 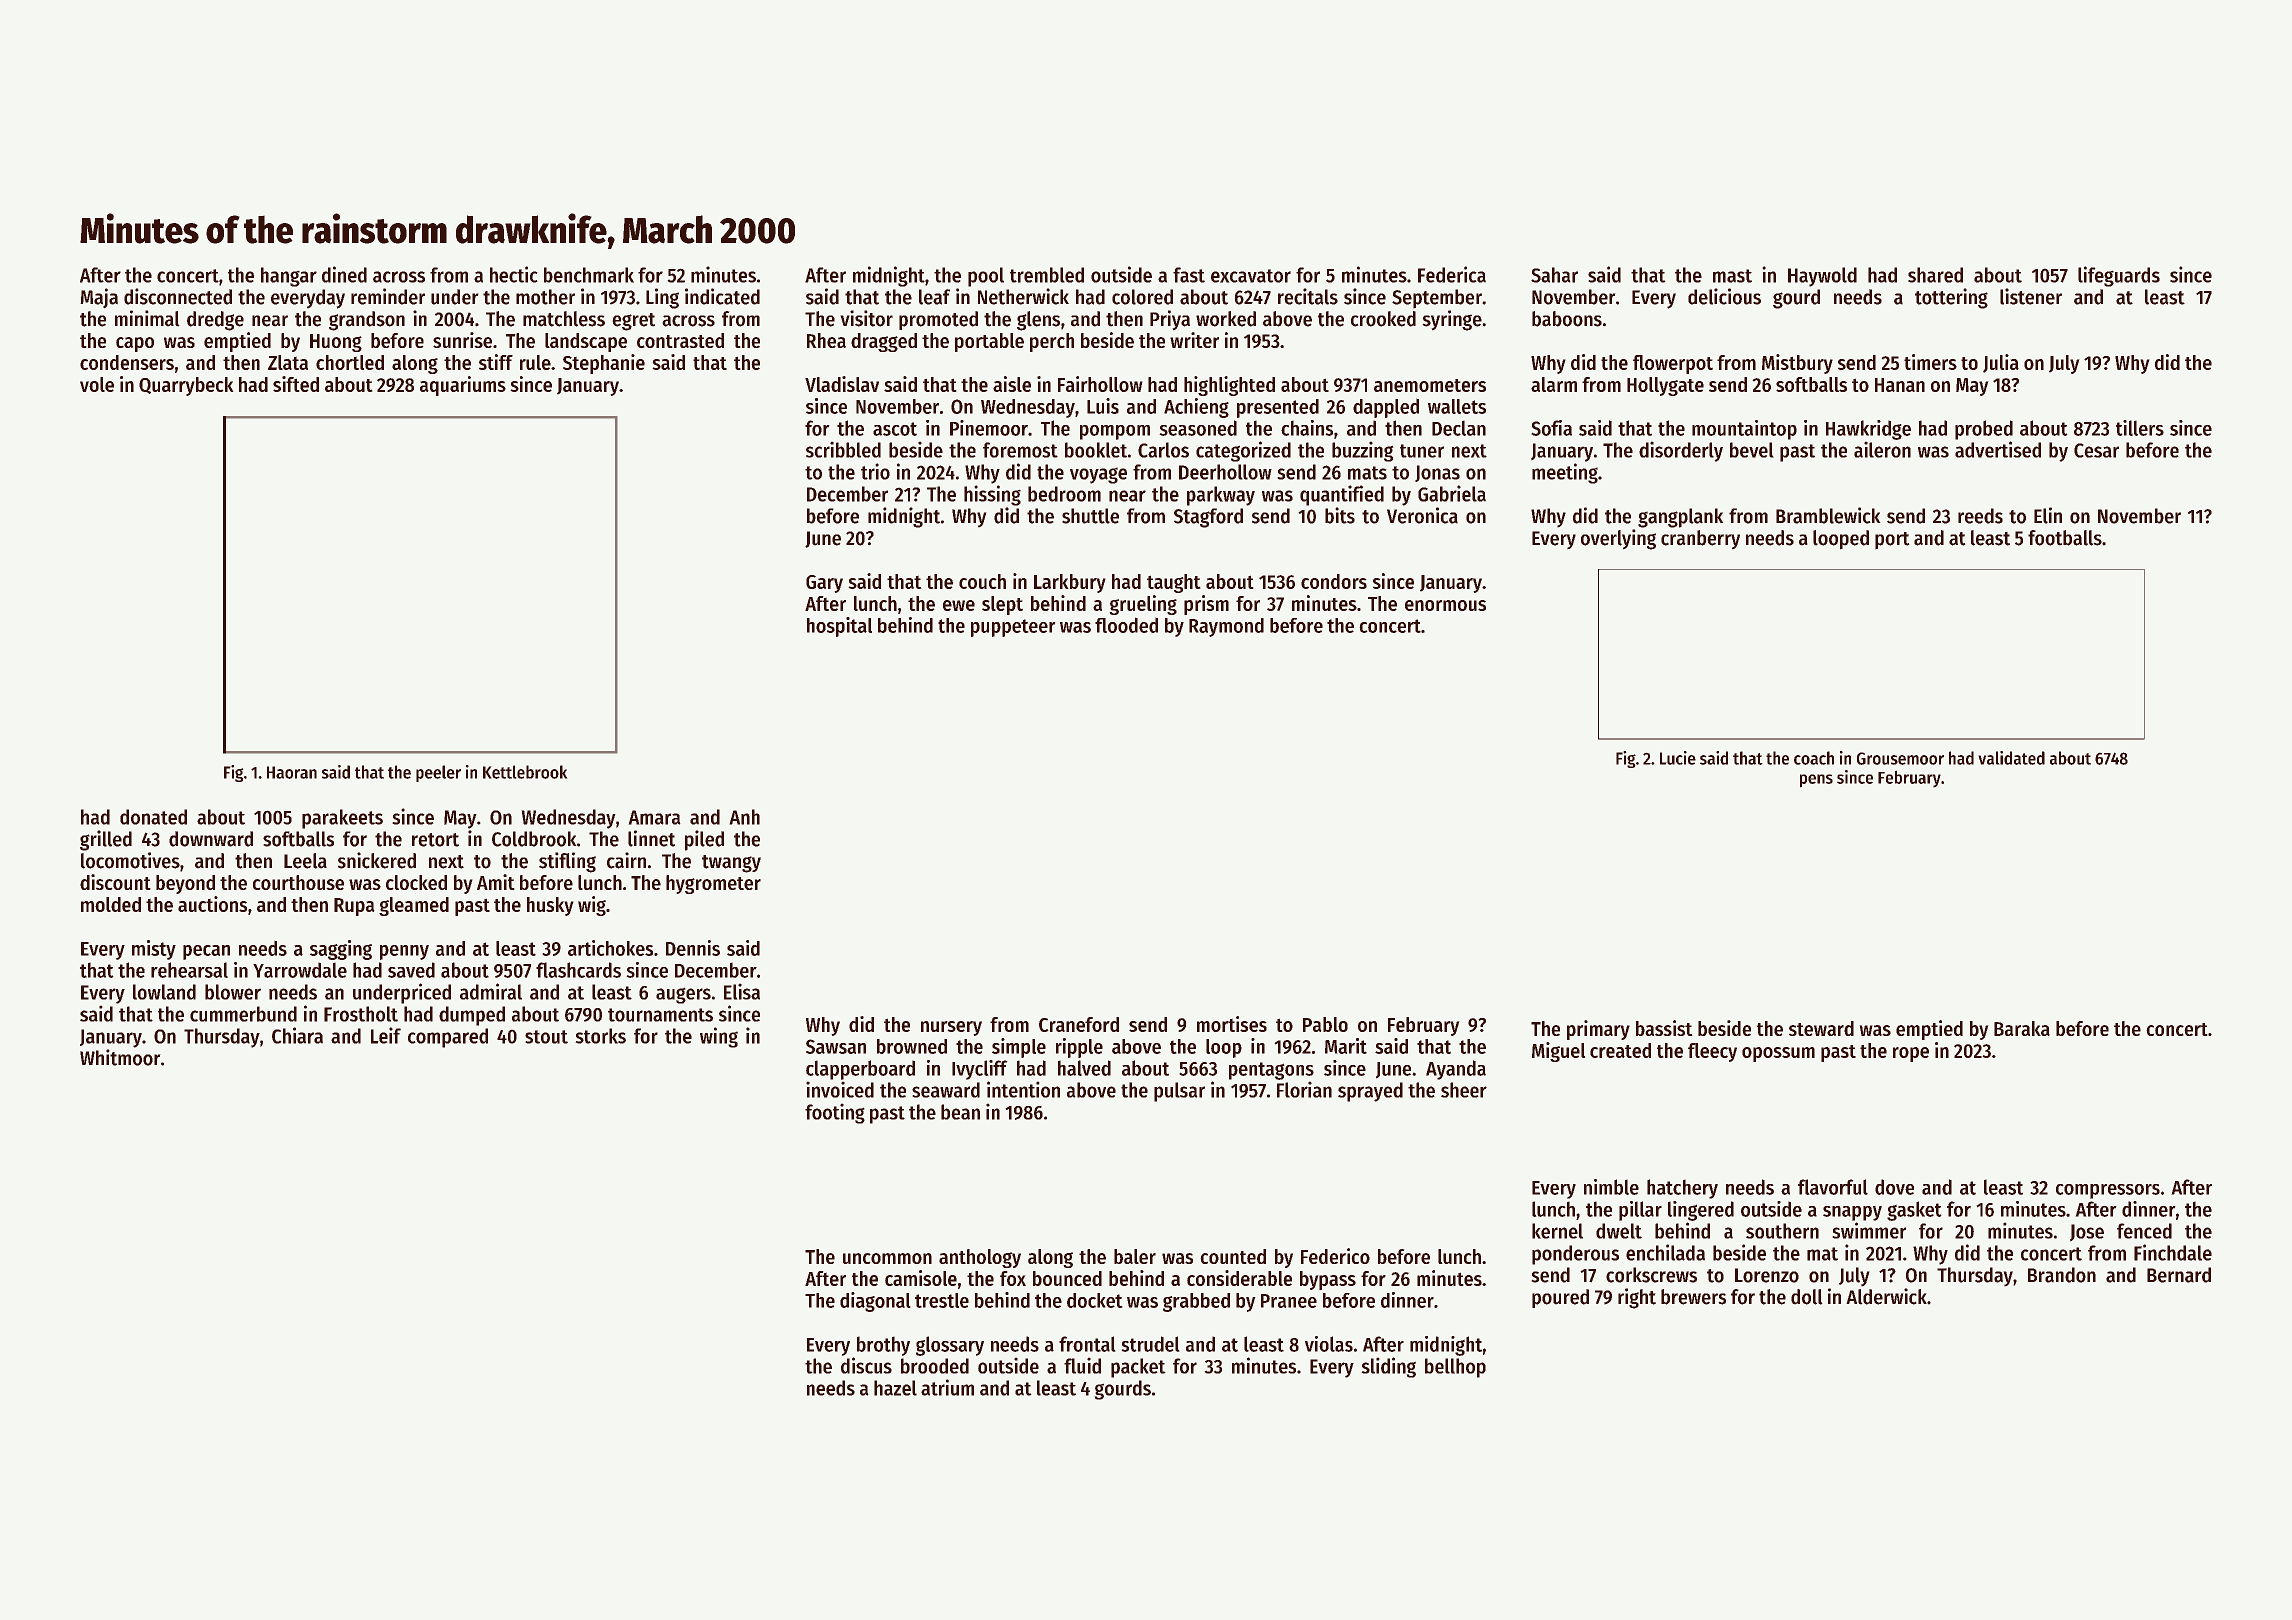 I want to click on atrium, so click(x=947, y=1387).
